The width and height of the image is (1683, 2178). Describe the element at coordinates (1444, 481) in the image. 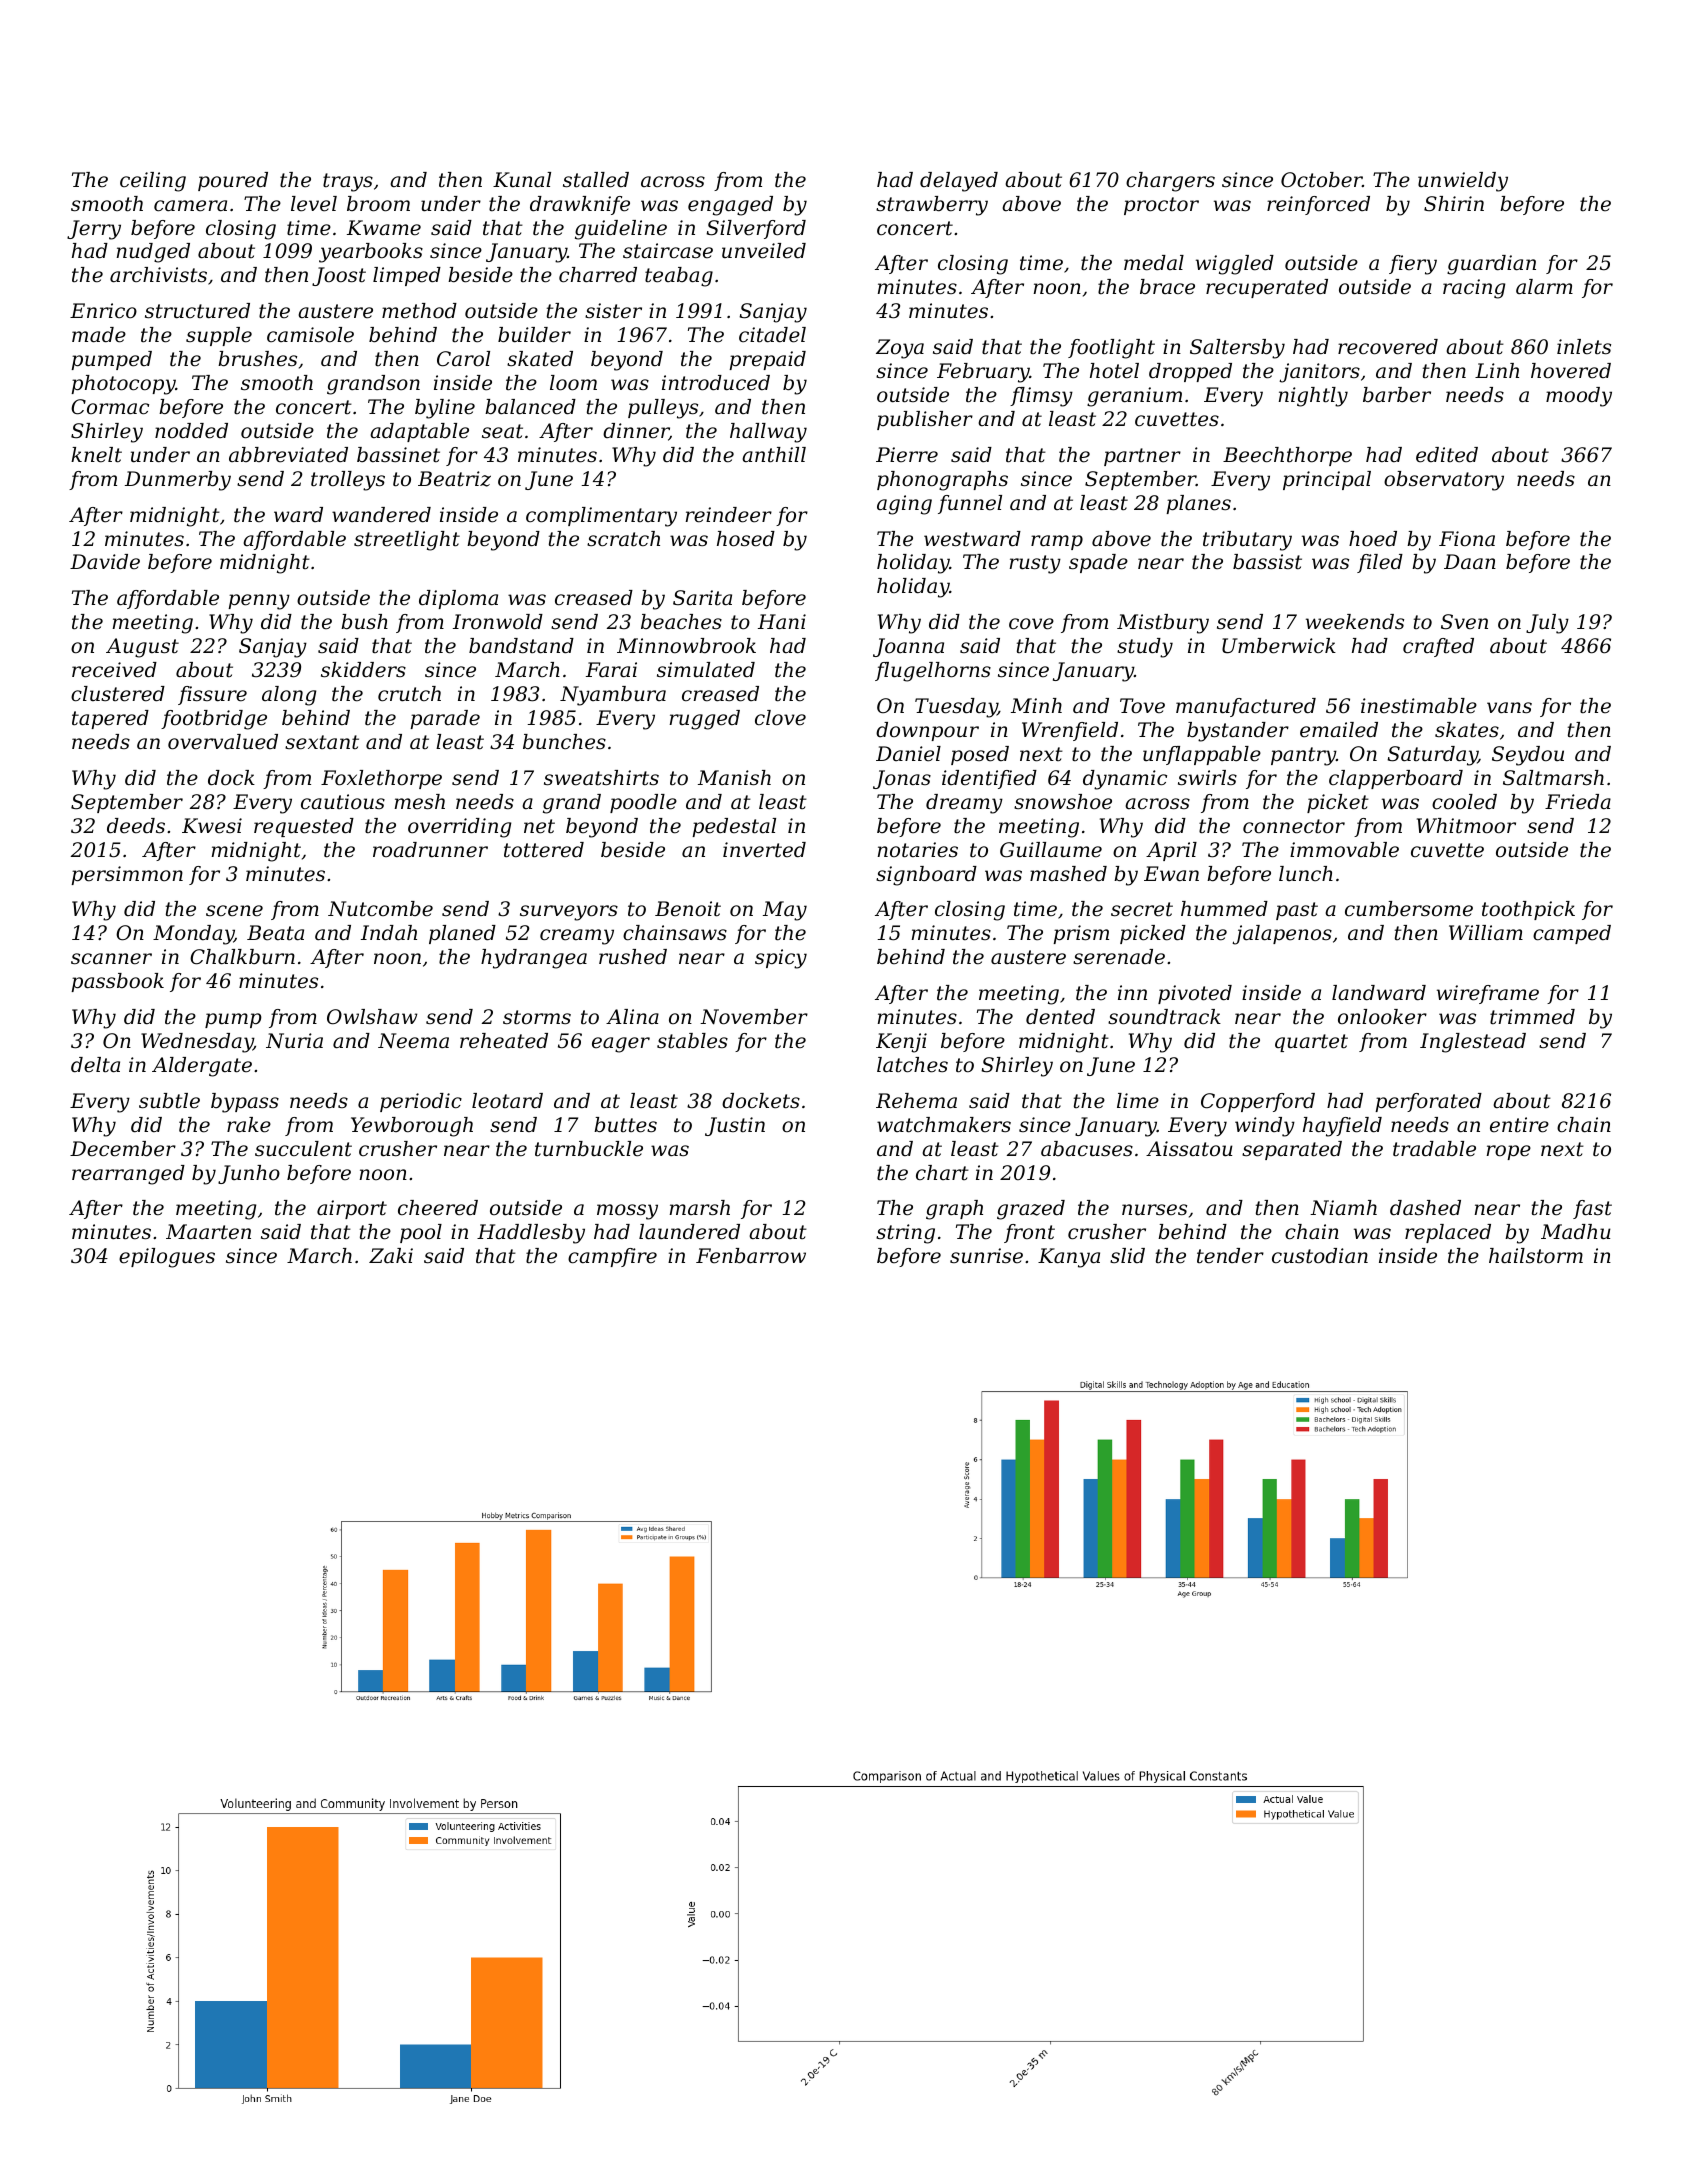

I see `observatory` at that location.
